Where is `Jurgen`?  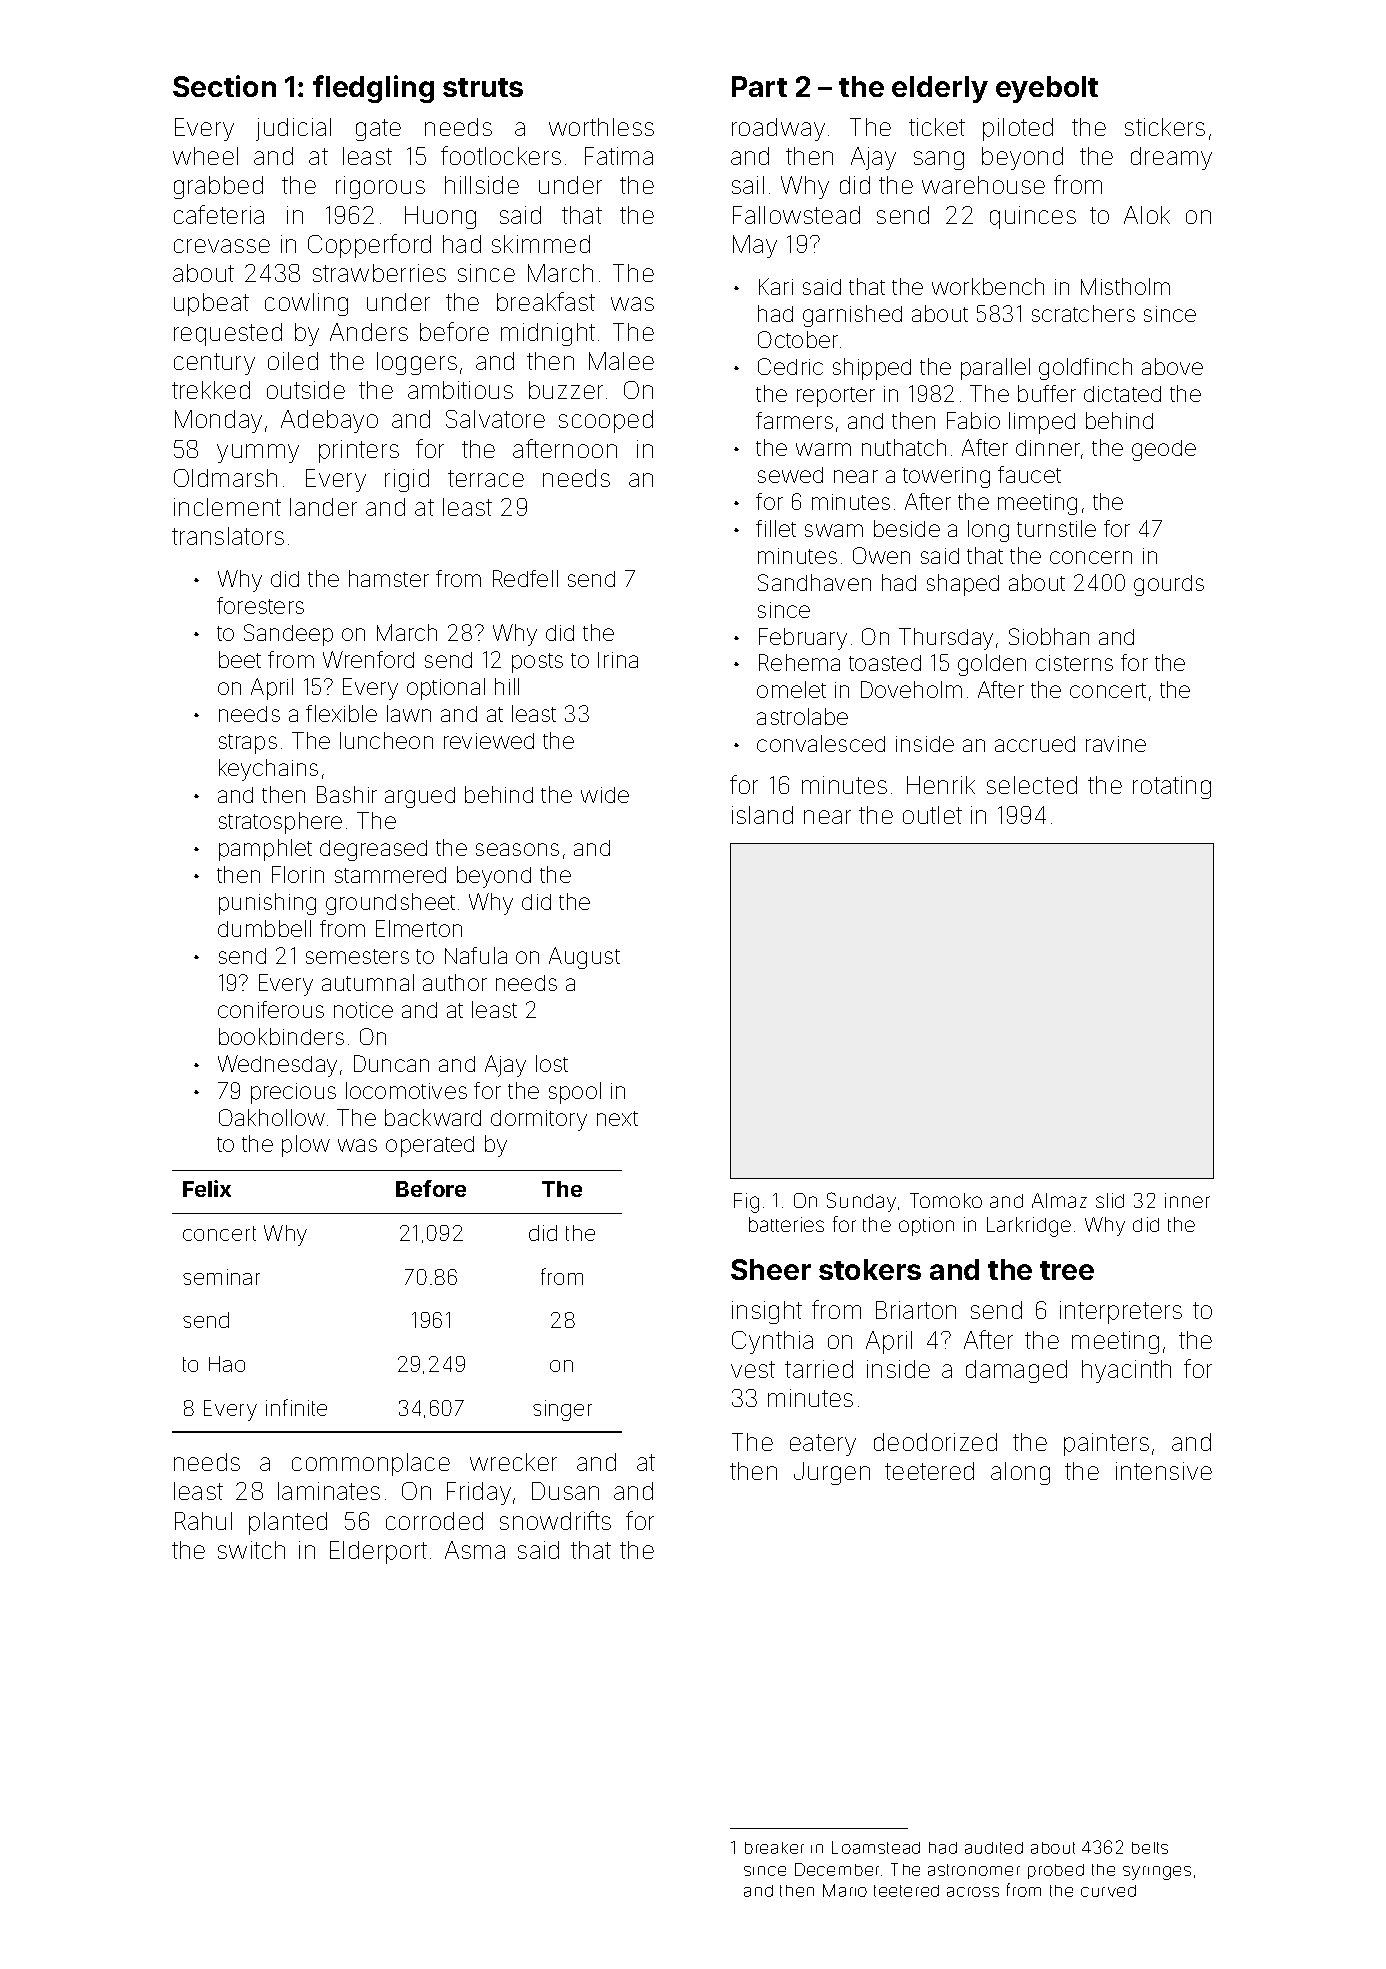
Jurgen is located at coordinates (832, 1473).
